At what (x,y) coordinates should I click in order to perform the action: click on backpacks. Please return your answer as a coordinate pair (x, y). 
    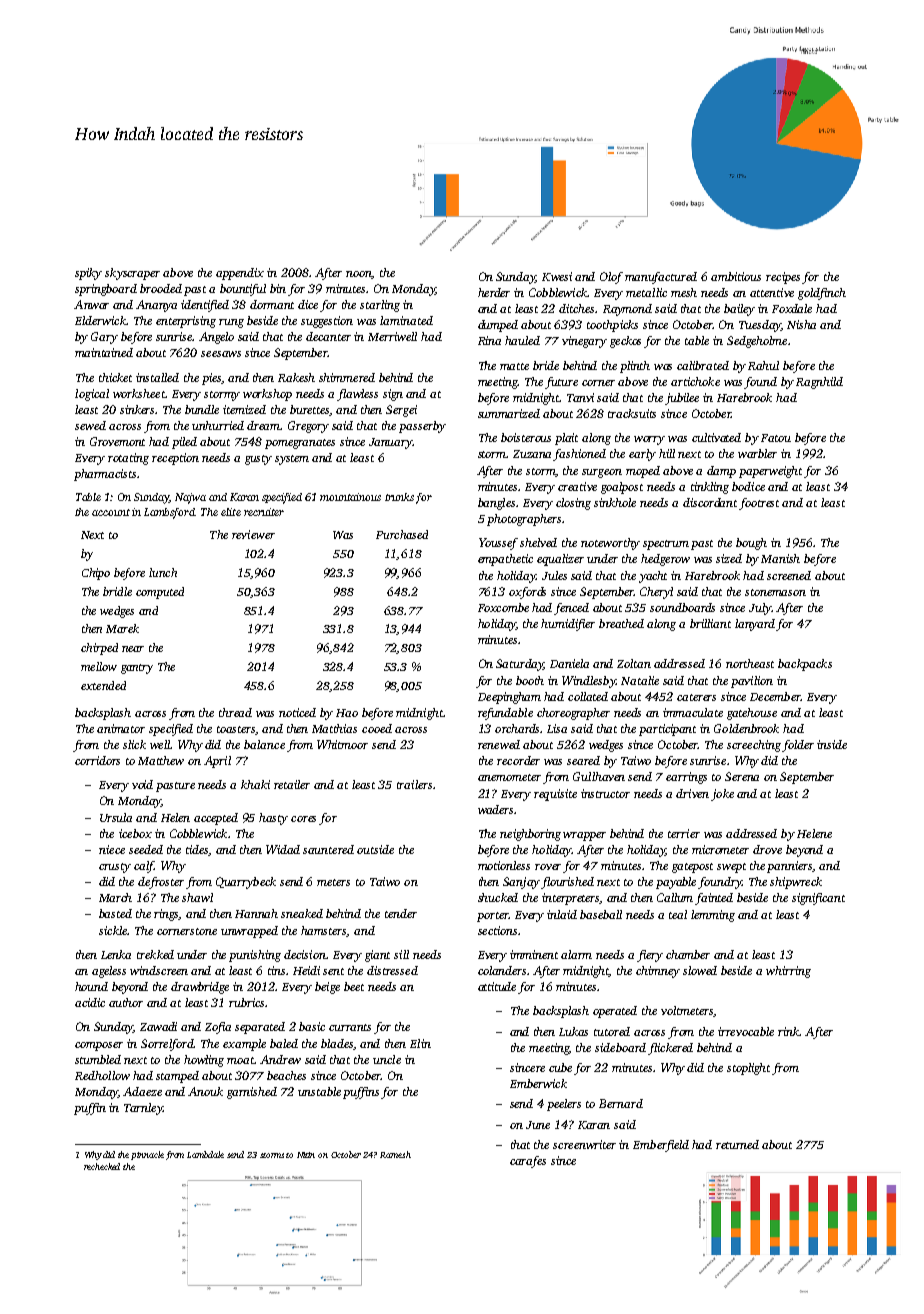
    Looking at the image, I should click on (805, 665).
